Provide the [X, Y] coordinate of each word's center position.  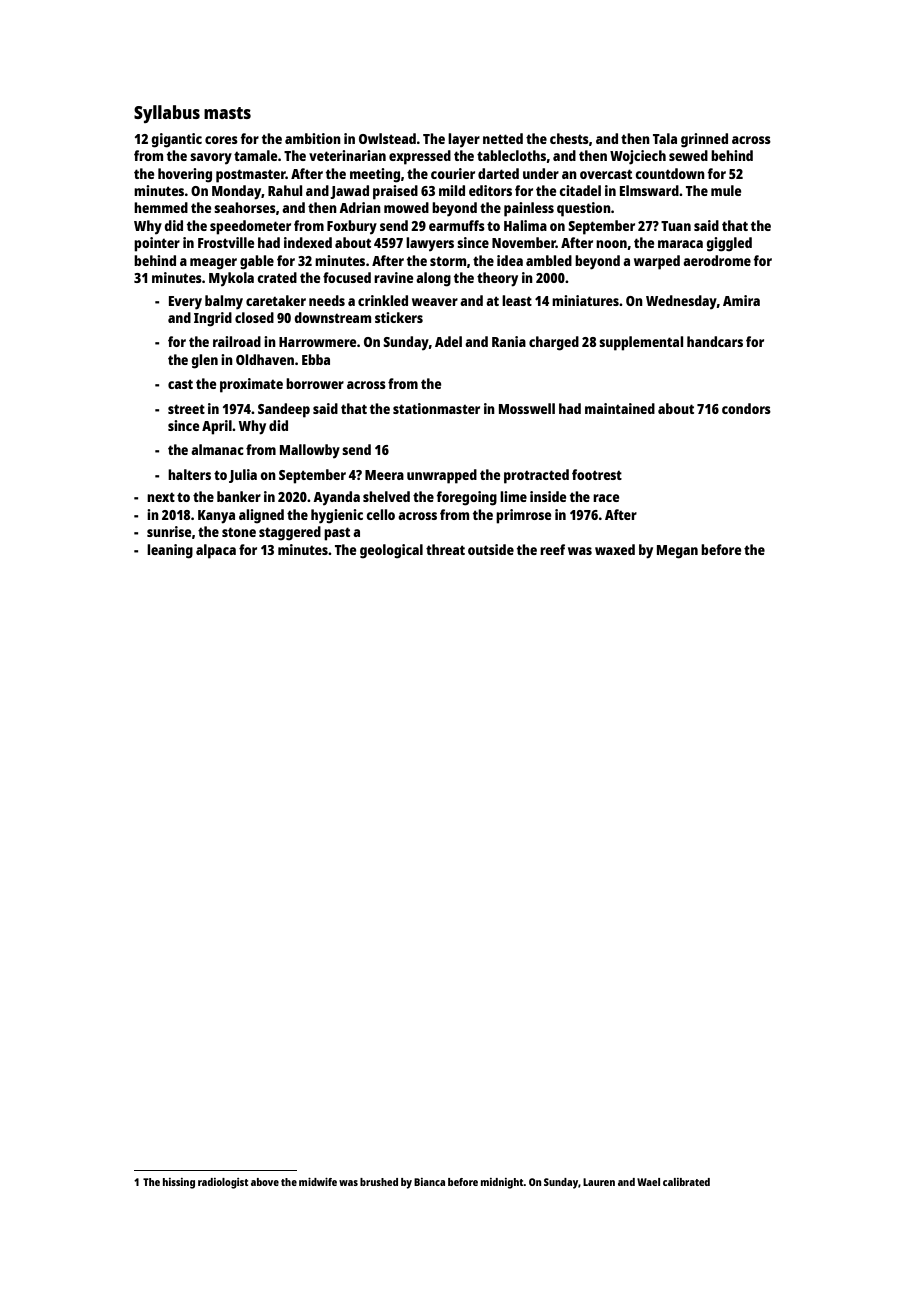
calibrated [686, 1182]
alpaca [216, 551]
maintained [620, 408]
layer [464, 140]
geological [391, 551]
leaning [170, 551]
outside [491, 549]
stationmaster [436, 408]
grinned [704, 140]
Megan [677, 552]
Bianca [429, 1182]
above [265, 1182]
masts [227, 113]
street [186, 409]
